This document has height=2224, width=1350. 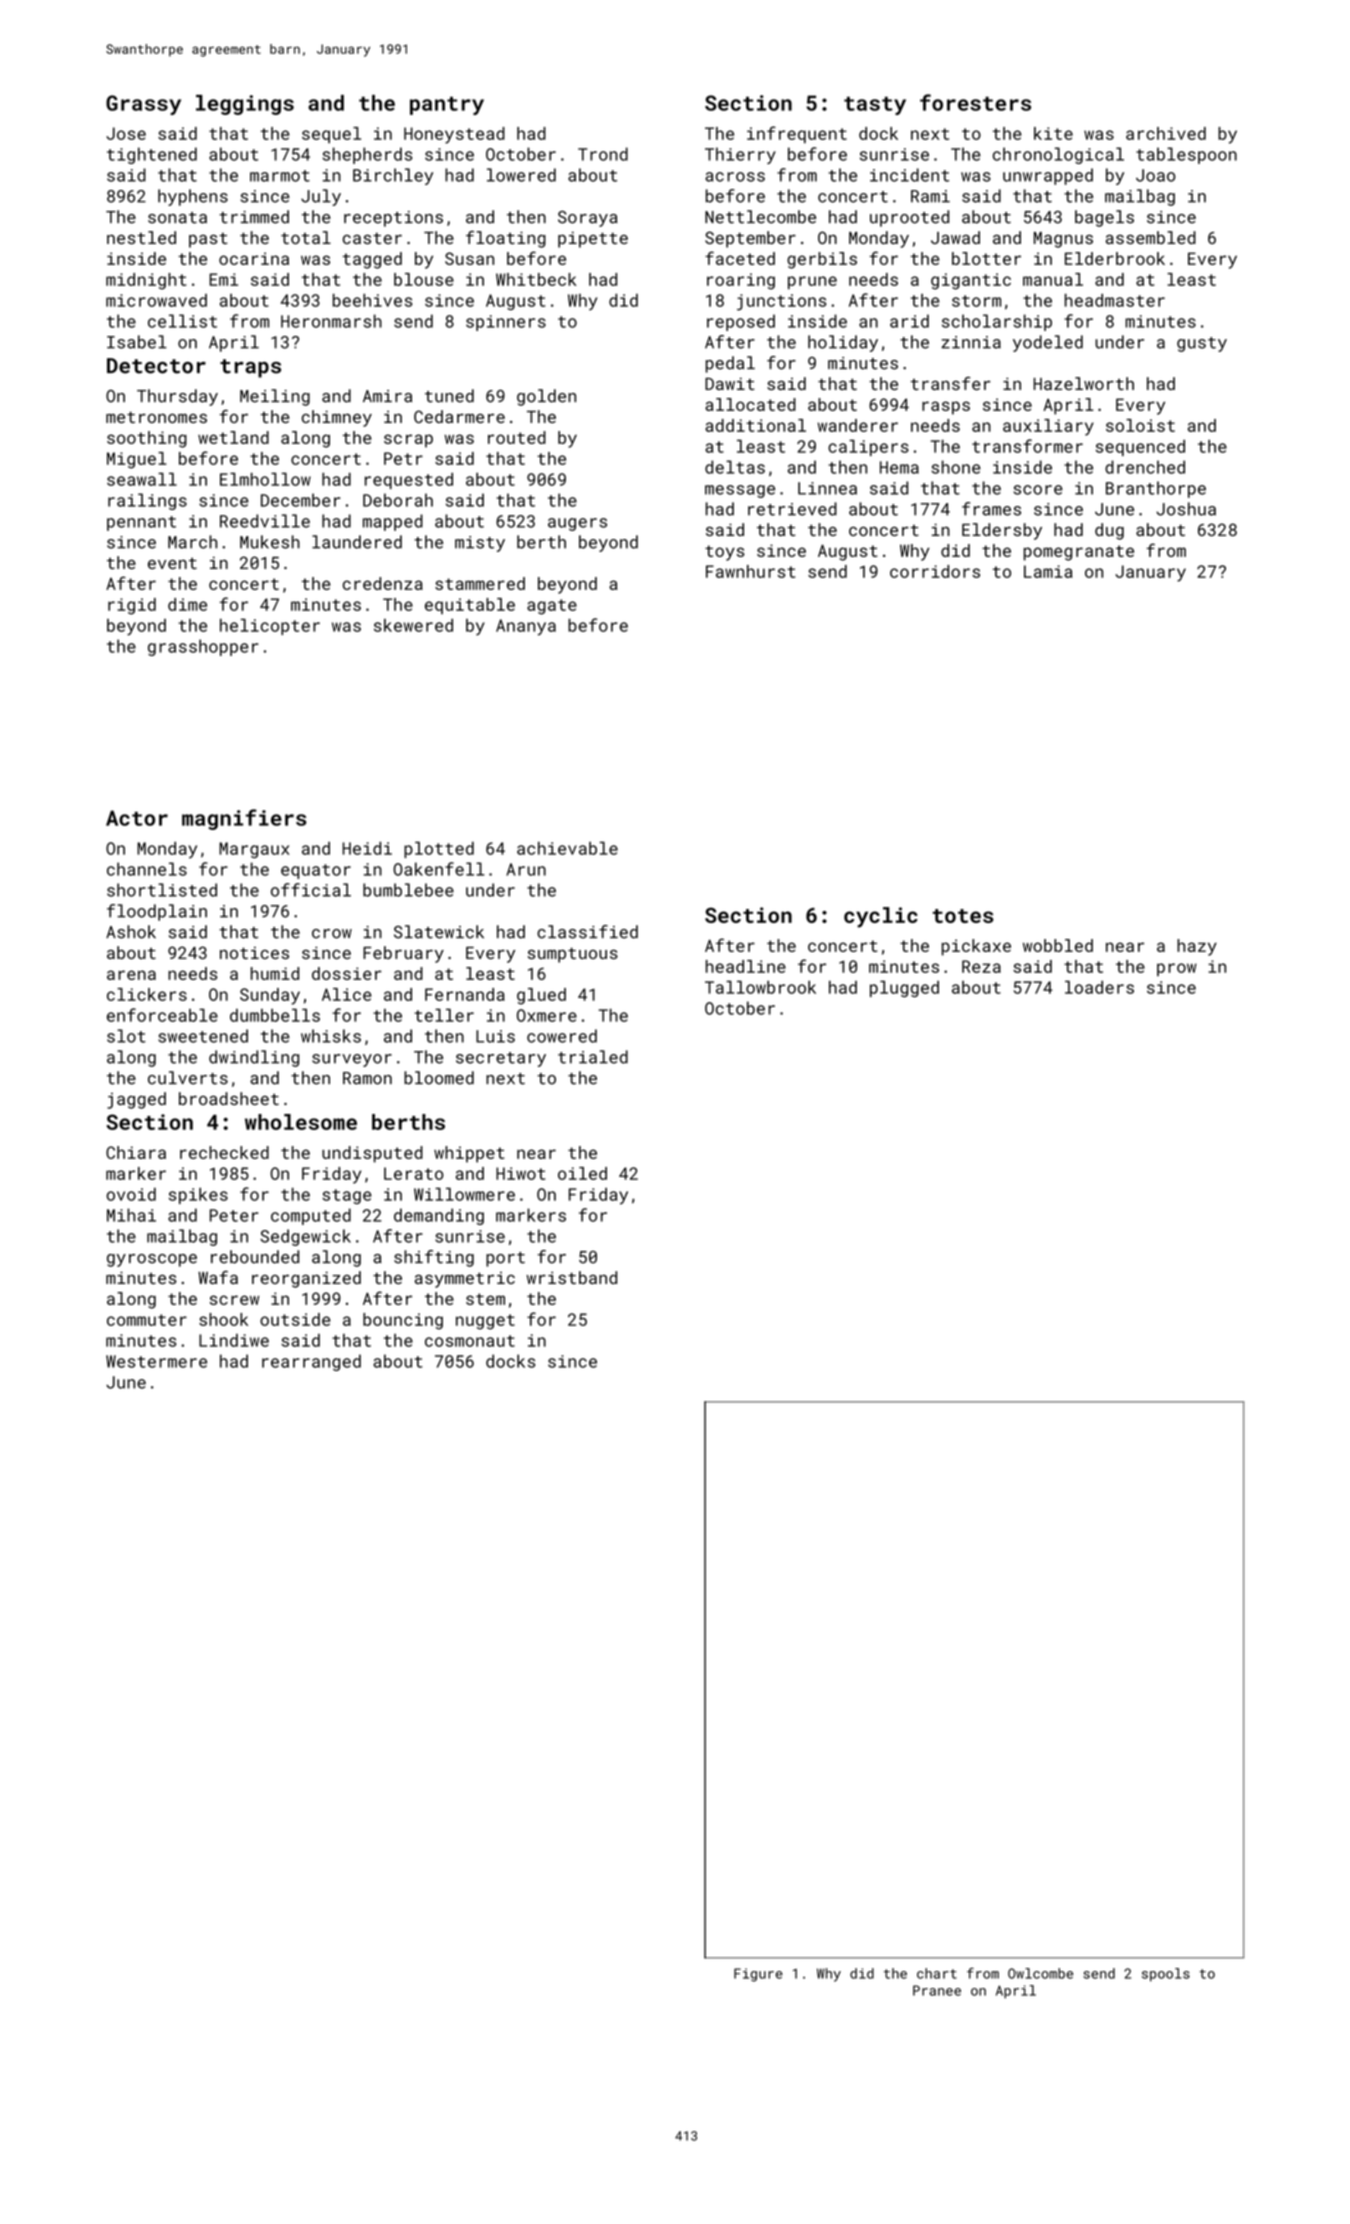 What do you see at coordinates (1099, 987) in the document?
I see `loaders` at bounding box center [1099, 987].
